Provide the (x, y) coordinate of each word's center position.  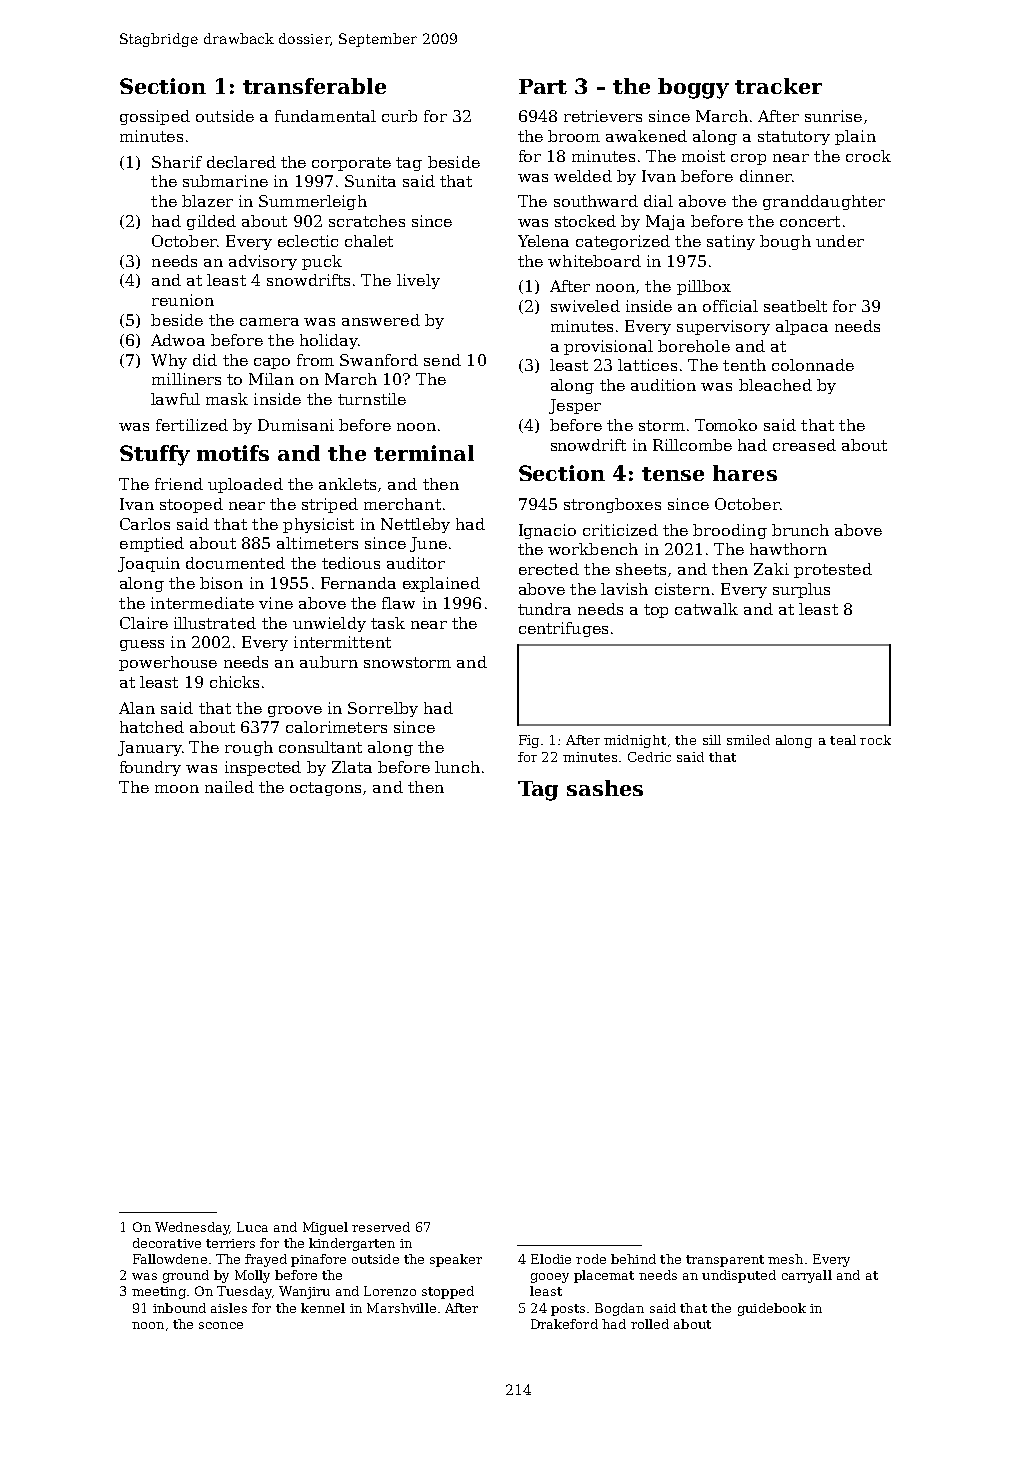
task (388, 623)
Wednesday (192, 1228)
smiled (748, 740)
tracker (778, 86)
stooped (191, 505)
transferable (314, 86)
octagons (325, 789)
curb (399, 116)
